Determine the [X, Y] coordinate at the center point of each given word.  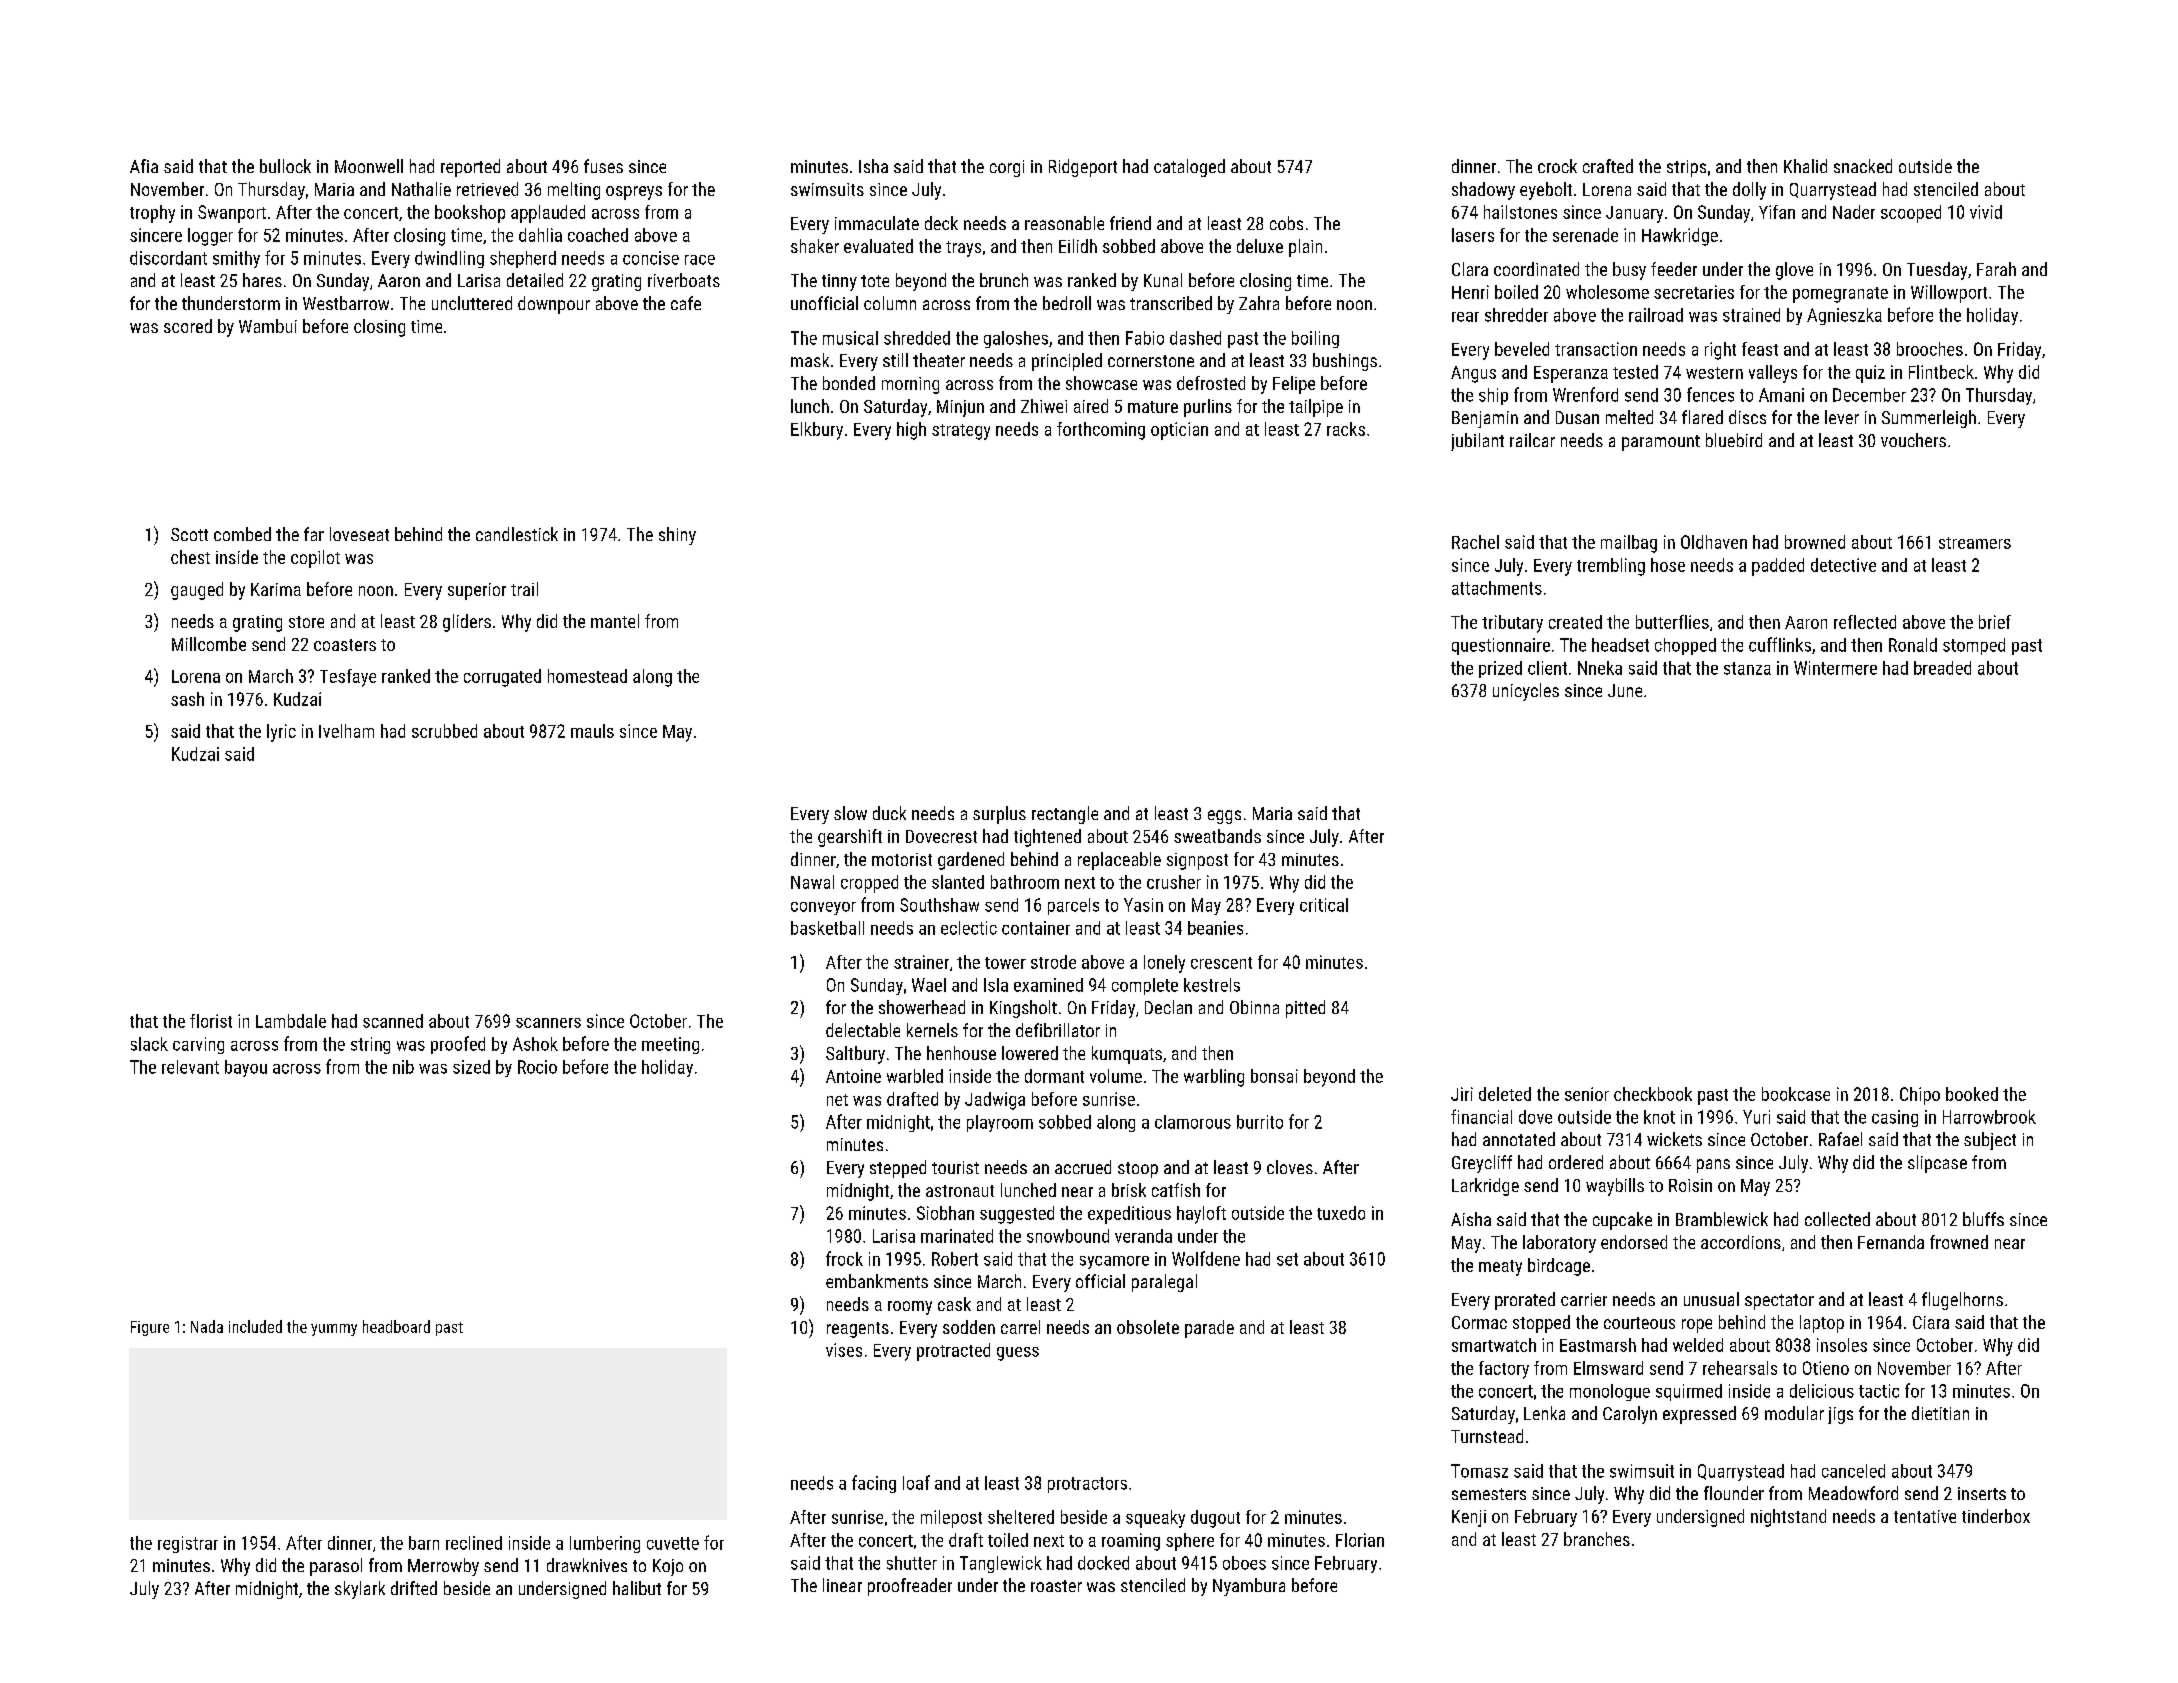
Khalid [1805, 166]
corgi [1007, 168]
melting [574, 191]
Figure [150, 1328]
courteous [1639, 1323]
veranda [1143, 1236]
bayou [246, 1068]
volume [1116, 1076]
